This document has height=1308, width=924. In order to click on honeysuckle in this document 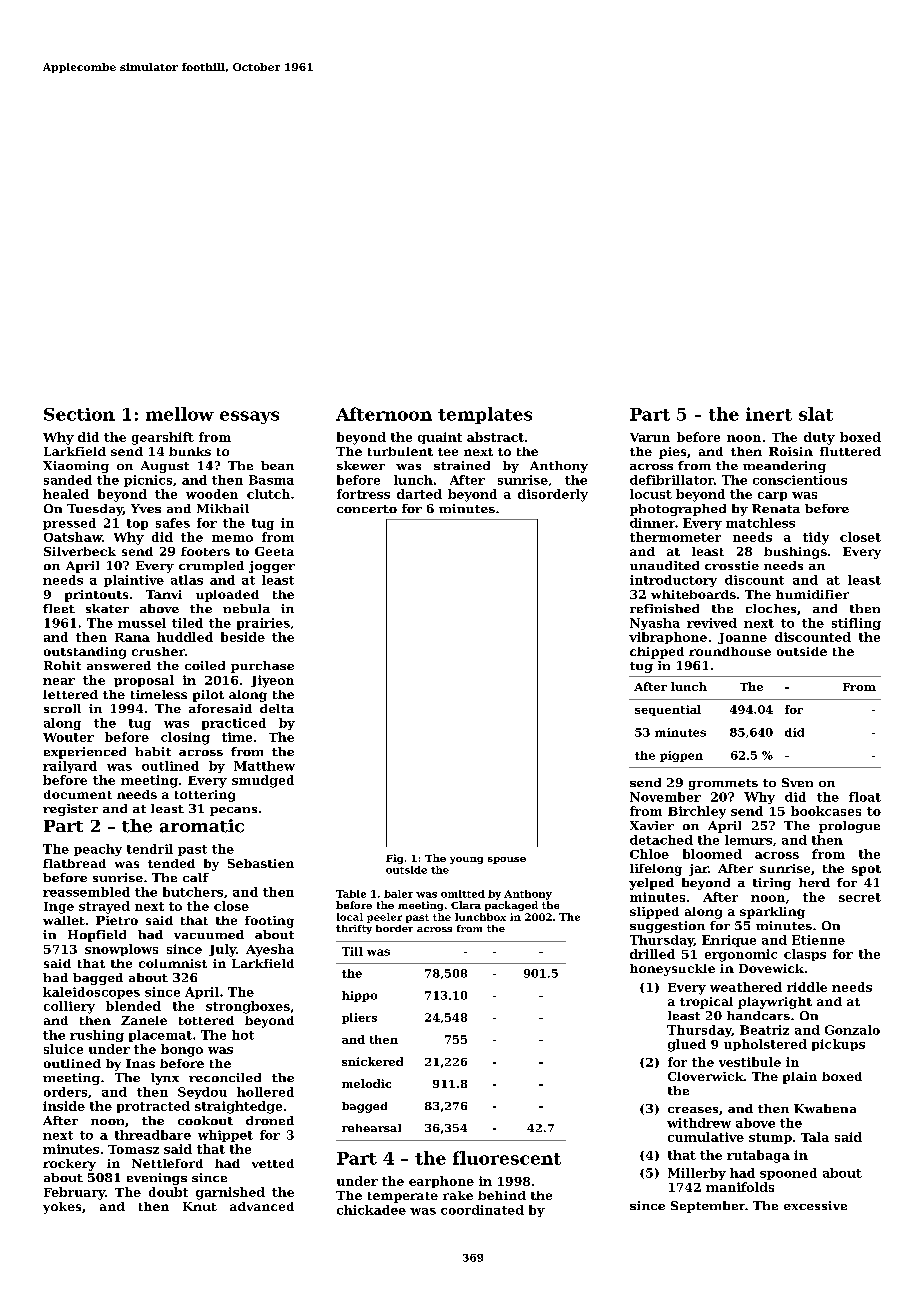, I will do `click(672, 970)`.
